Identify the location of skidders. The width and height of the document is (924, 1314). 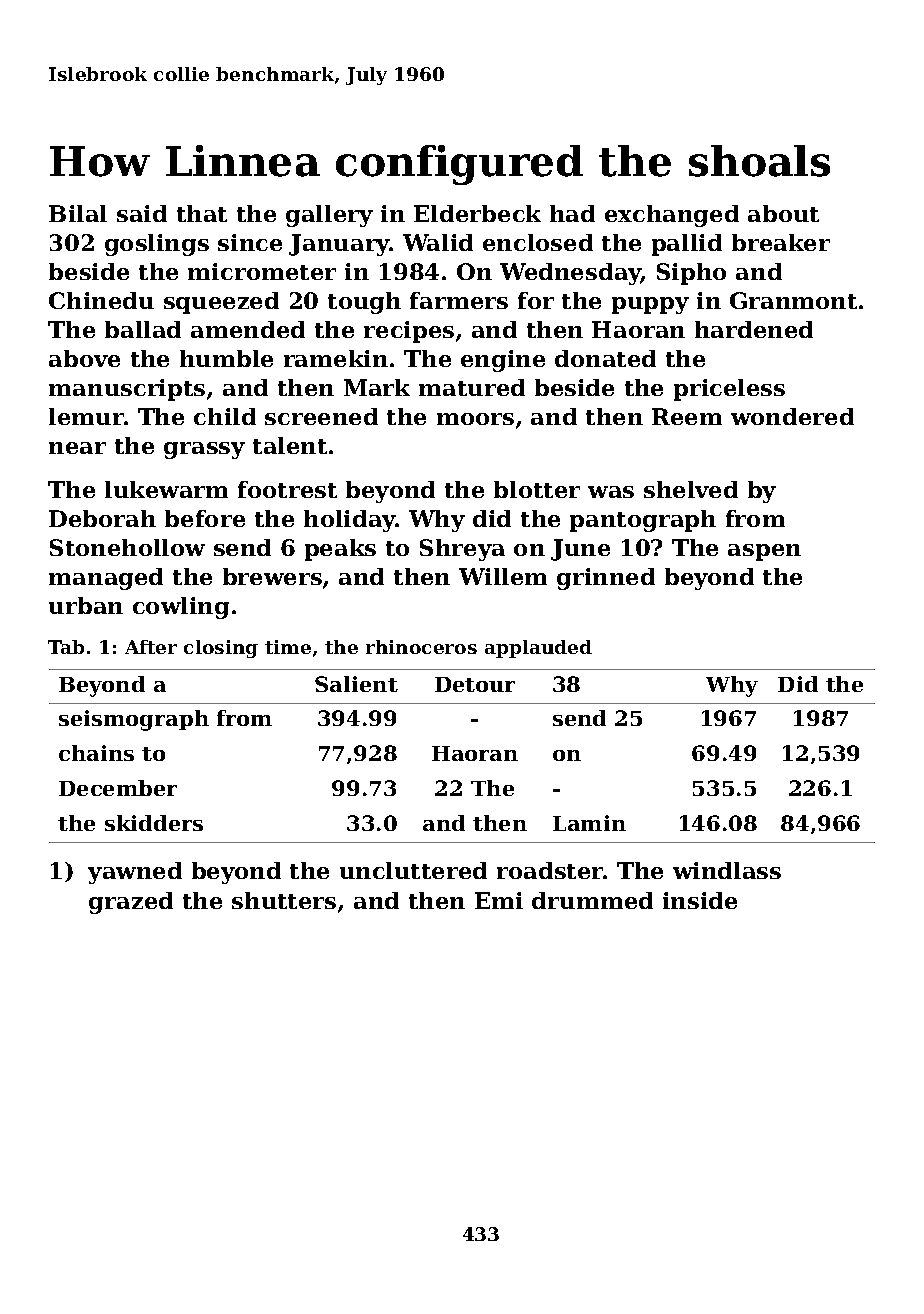
(154, 823).
